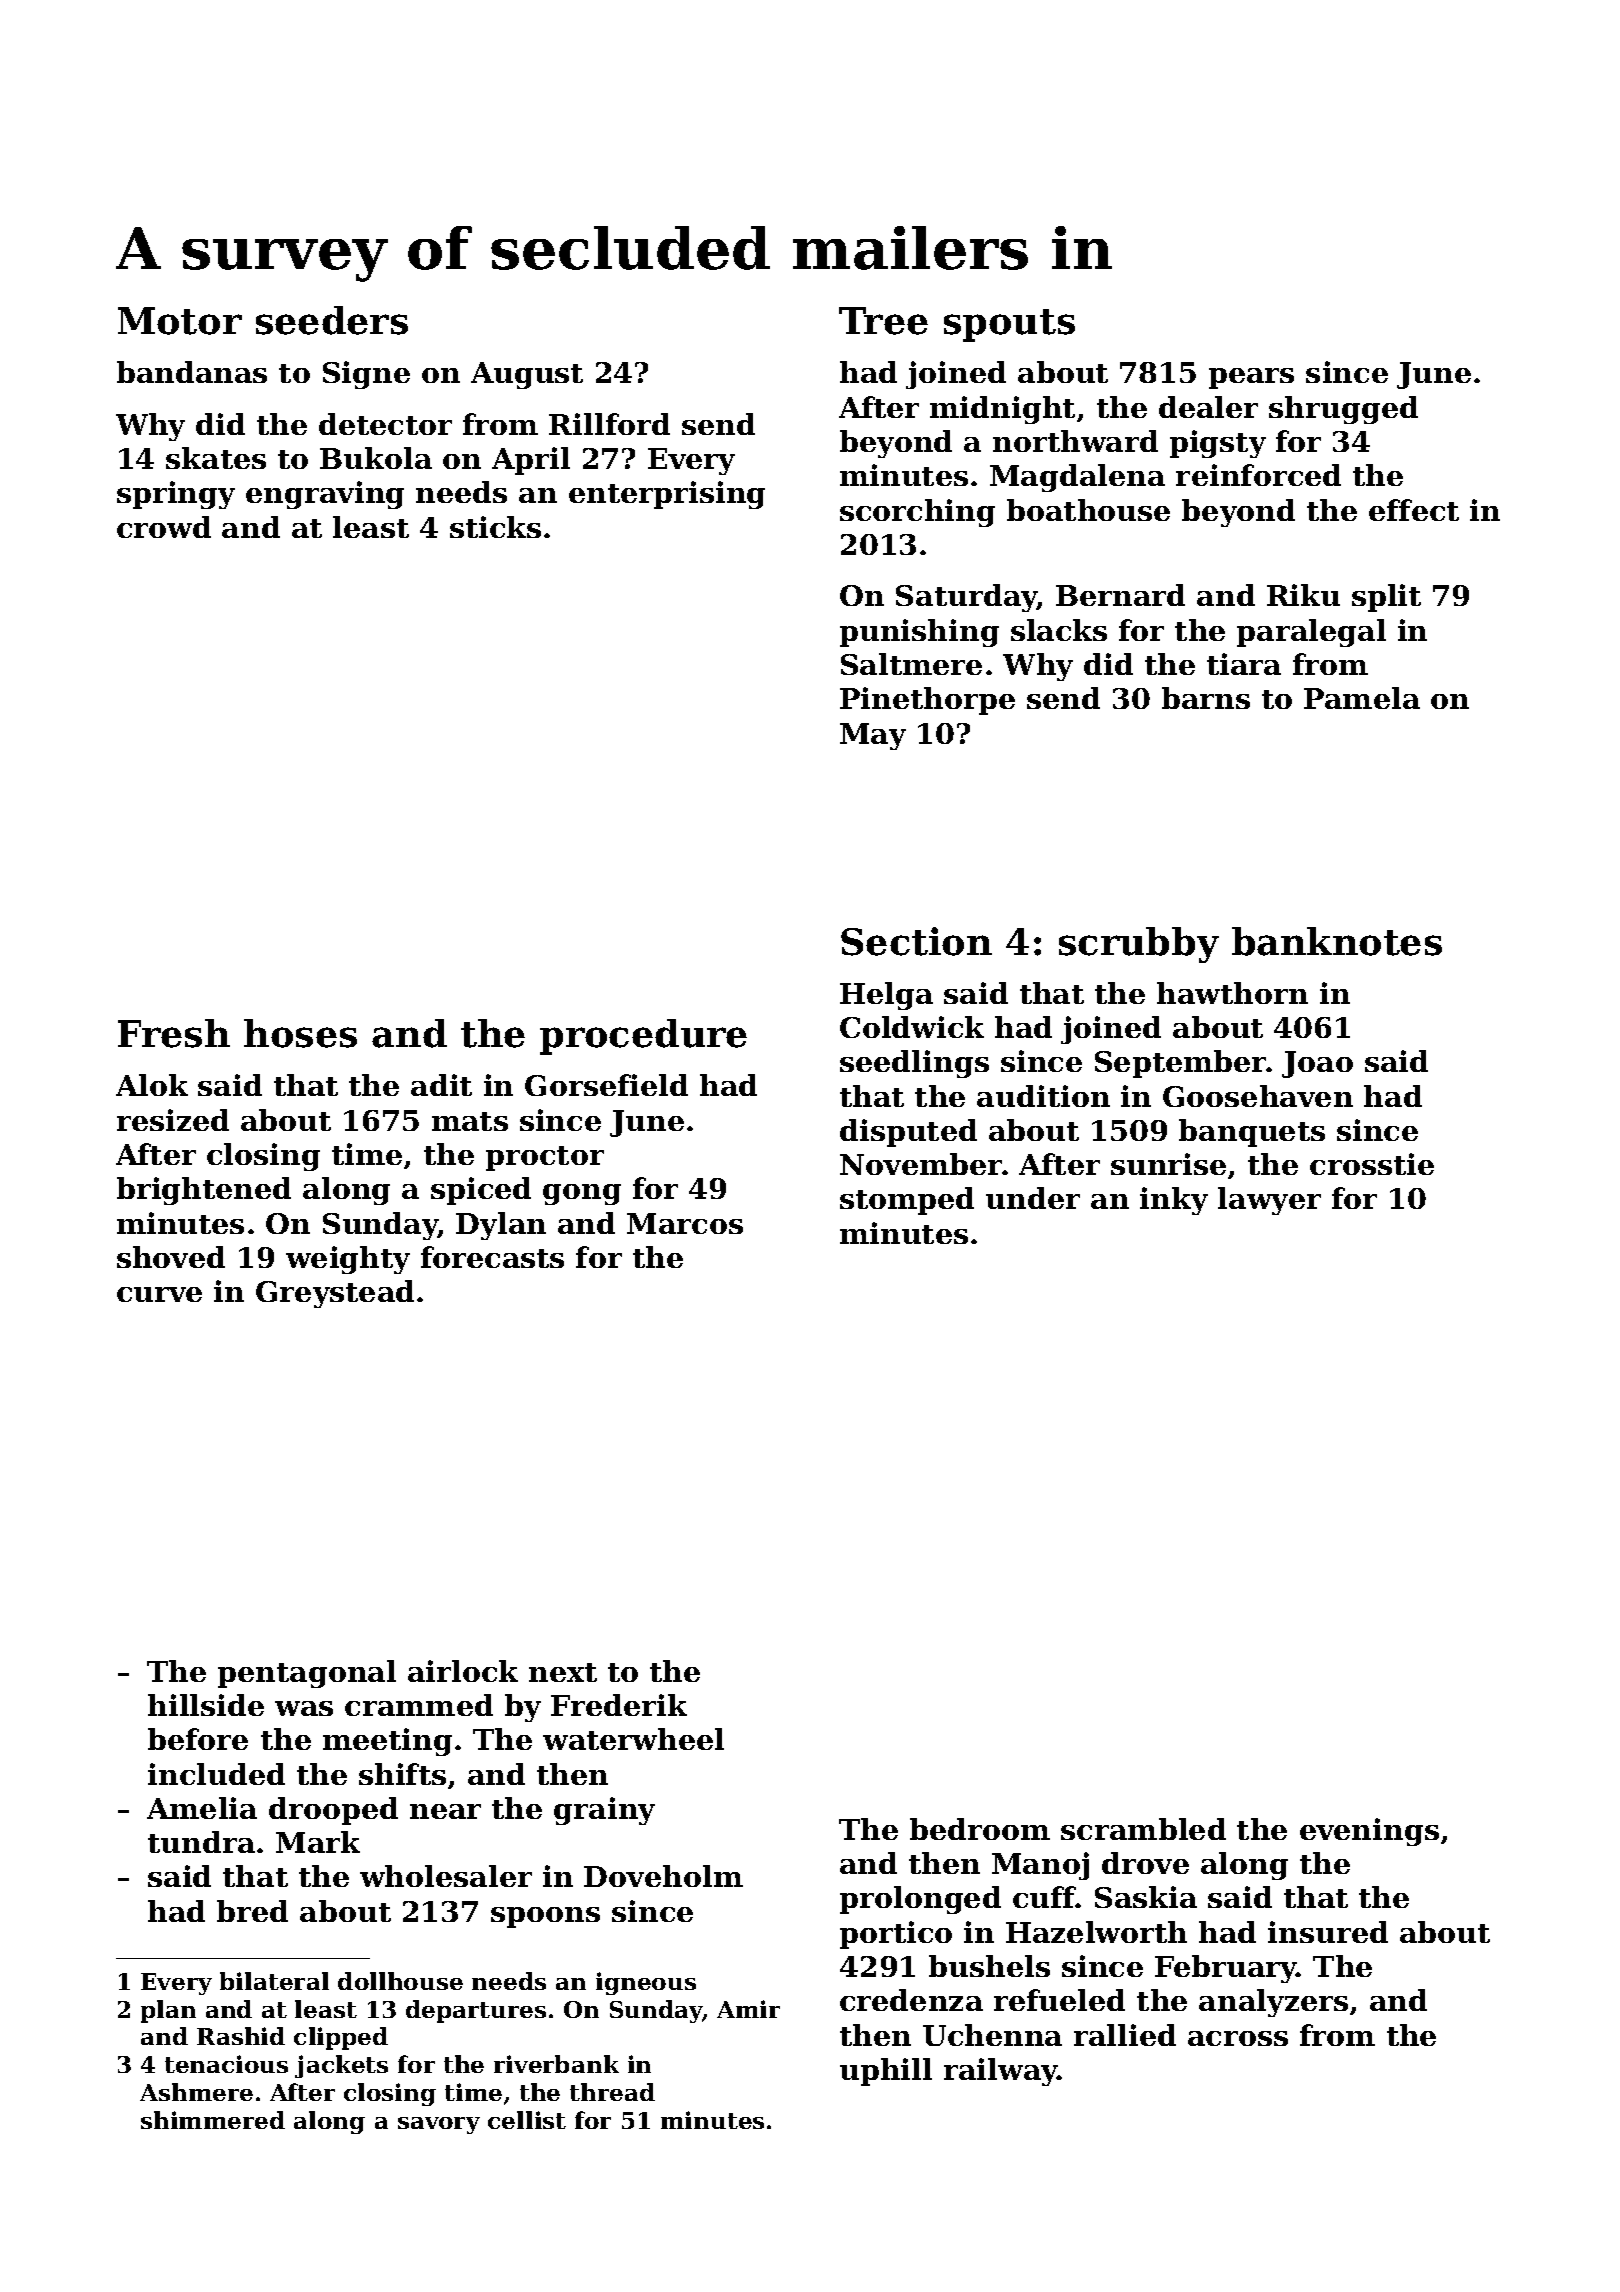  What do you see at coordinates (439, 2125) in the image?
I see `savory` at bounding box center [439, 2125].
